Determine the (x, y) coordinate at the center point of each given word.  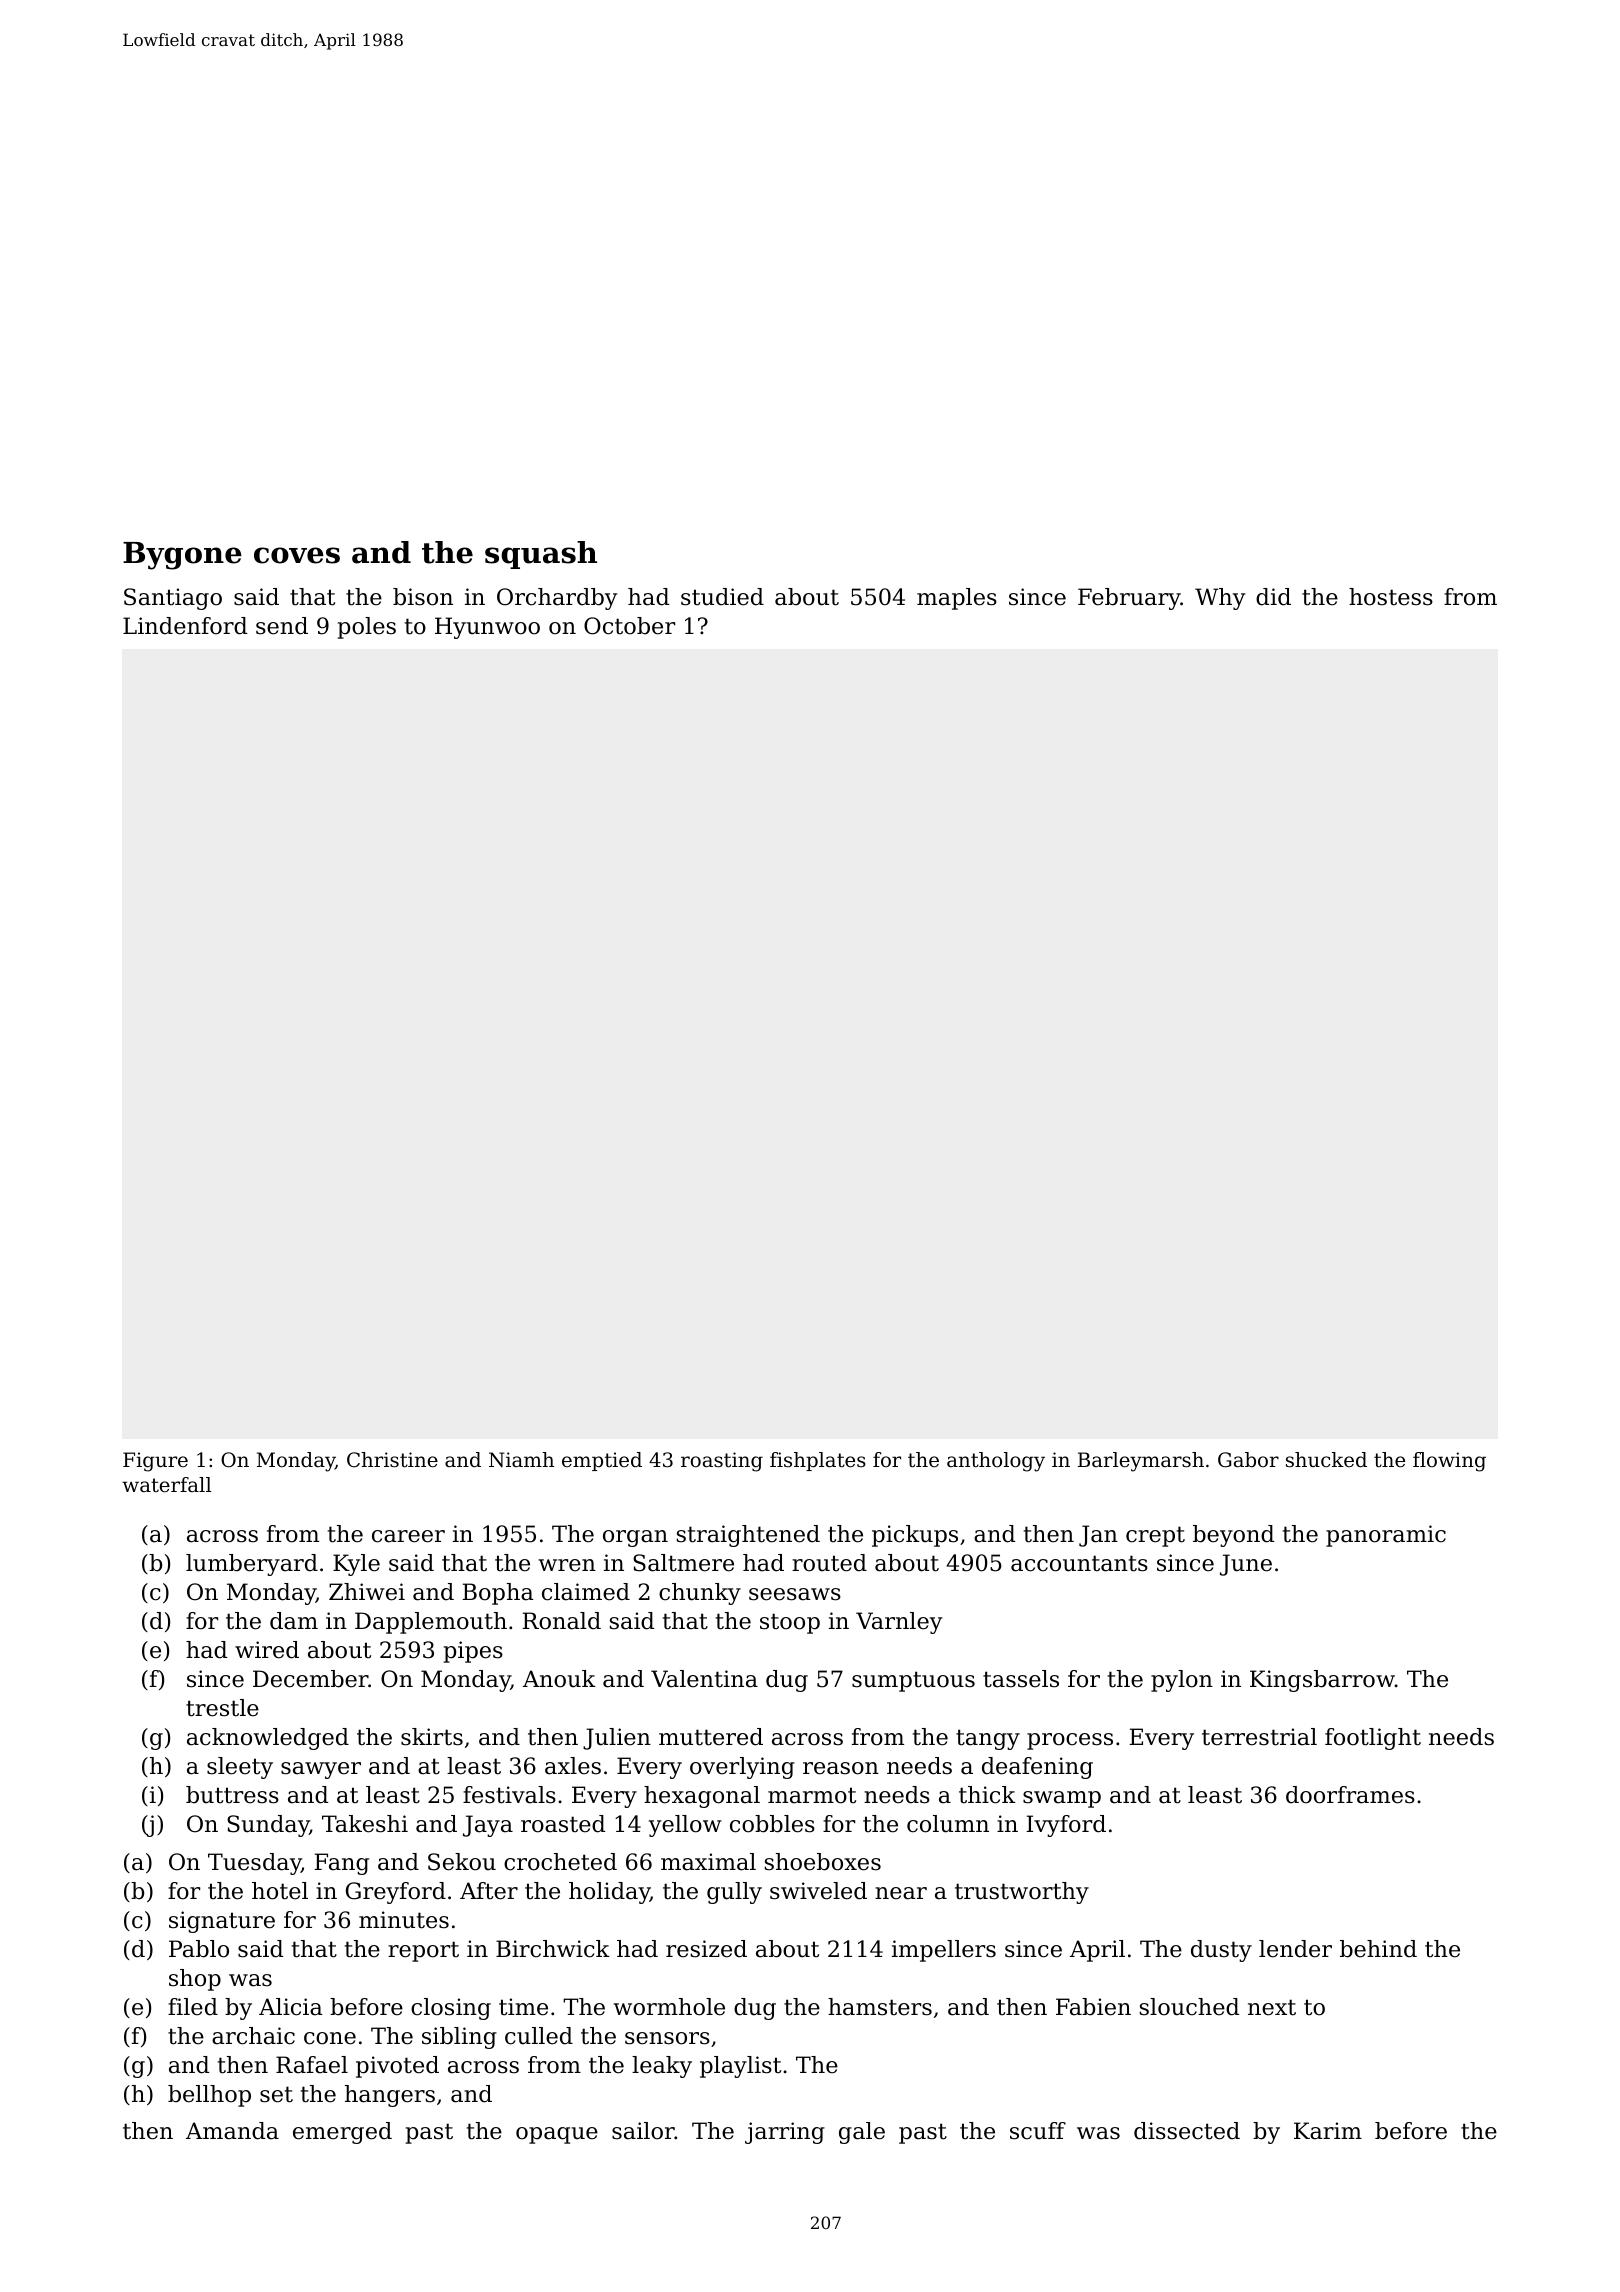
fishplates (818, 1461)
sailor (643, 2131)
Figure (155, 1462)
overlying (742, 1768)
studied (722, 597)
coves (297, 555)
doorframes (1350, 1795)
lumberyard (252, 1565)
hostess (1391, 597)
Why (1220, 599)
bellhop (209, 2096)
